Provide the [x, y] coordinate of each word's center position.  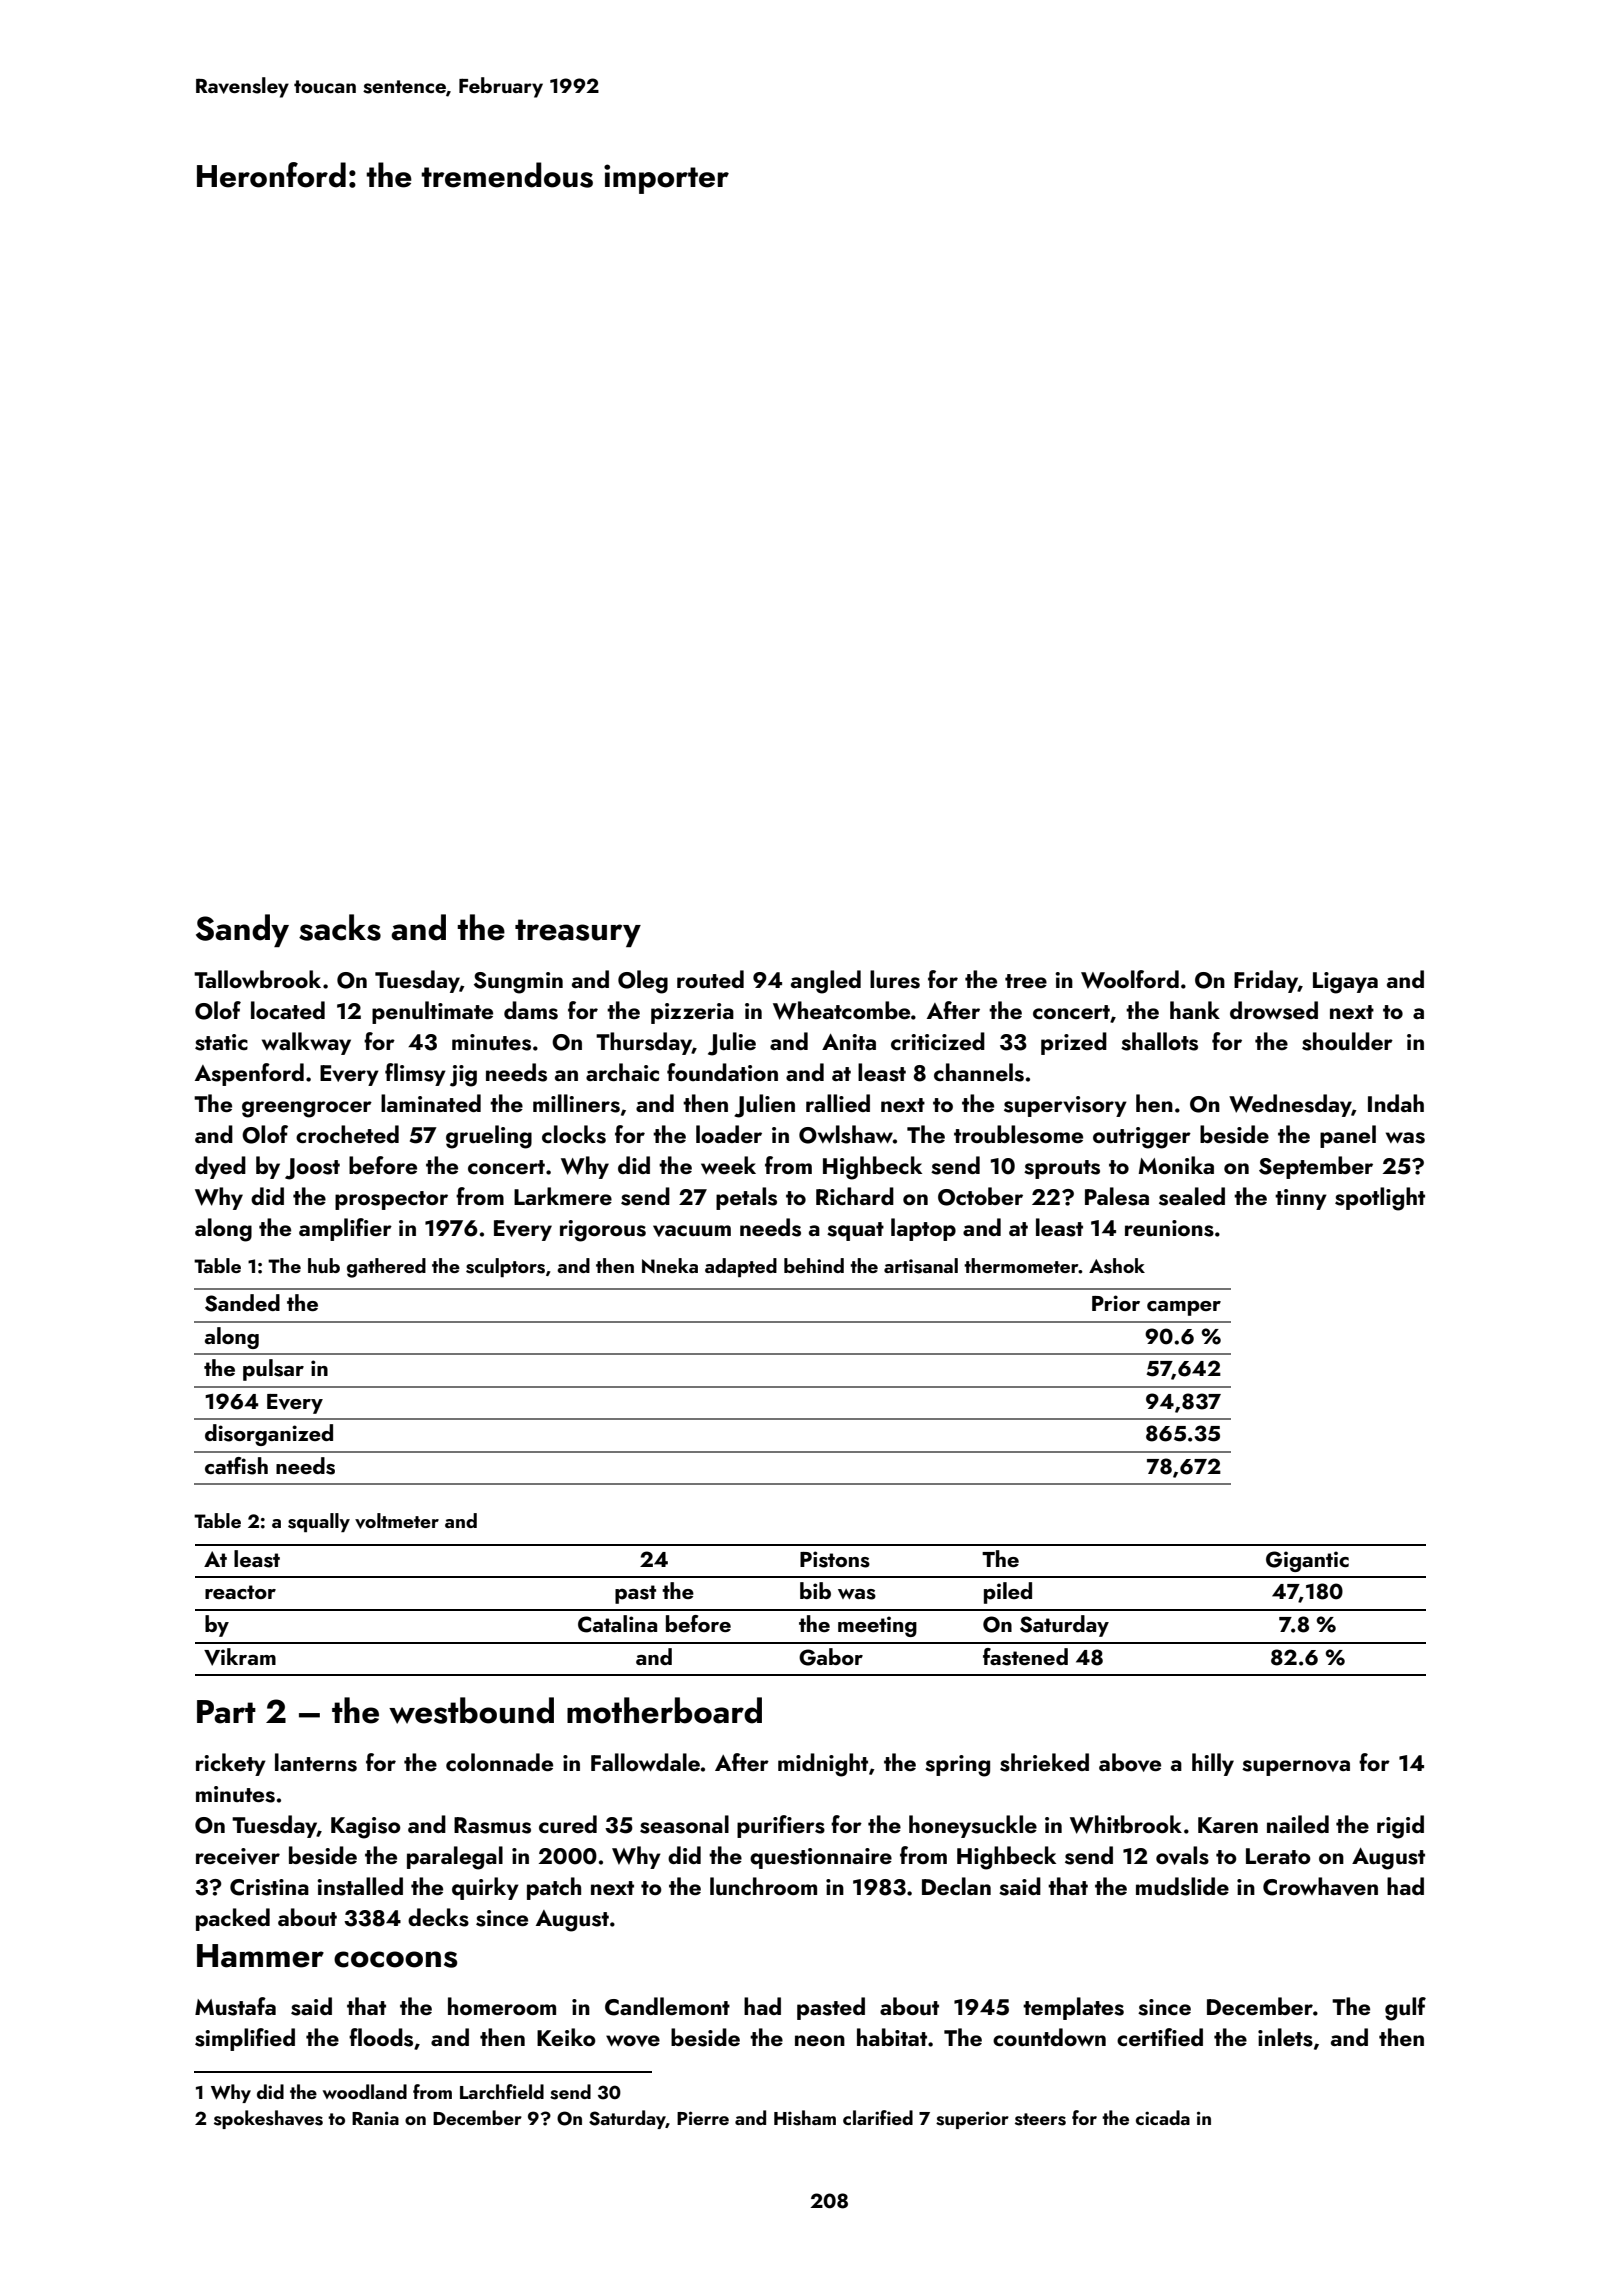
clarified [878, 2117]
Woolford [1130, 979]
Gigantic [1307, 1561]
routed [710, 979]
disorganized [269, 1435]
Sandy [242, 930]
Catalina [617, 1624]
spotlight [1380, 1199]
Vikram [240, 1657]
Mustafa [235, 2006]
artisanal [921, 1266]
